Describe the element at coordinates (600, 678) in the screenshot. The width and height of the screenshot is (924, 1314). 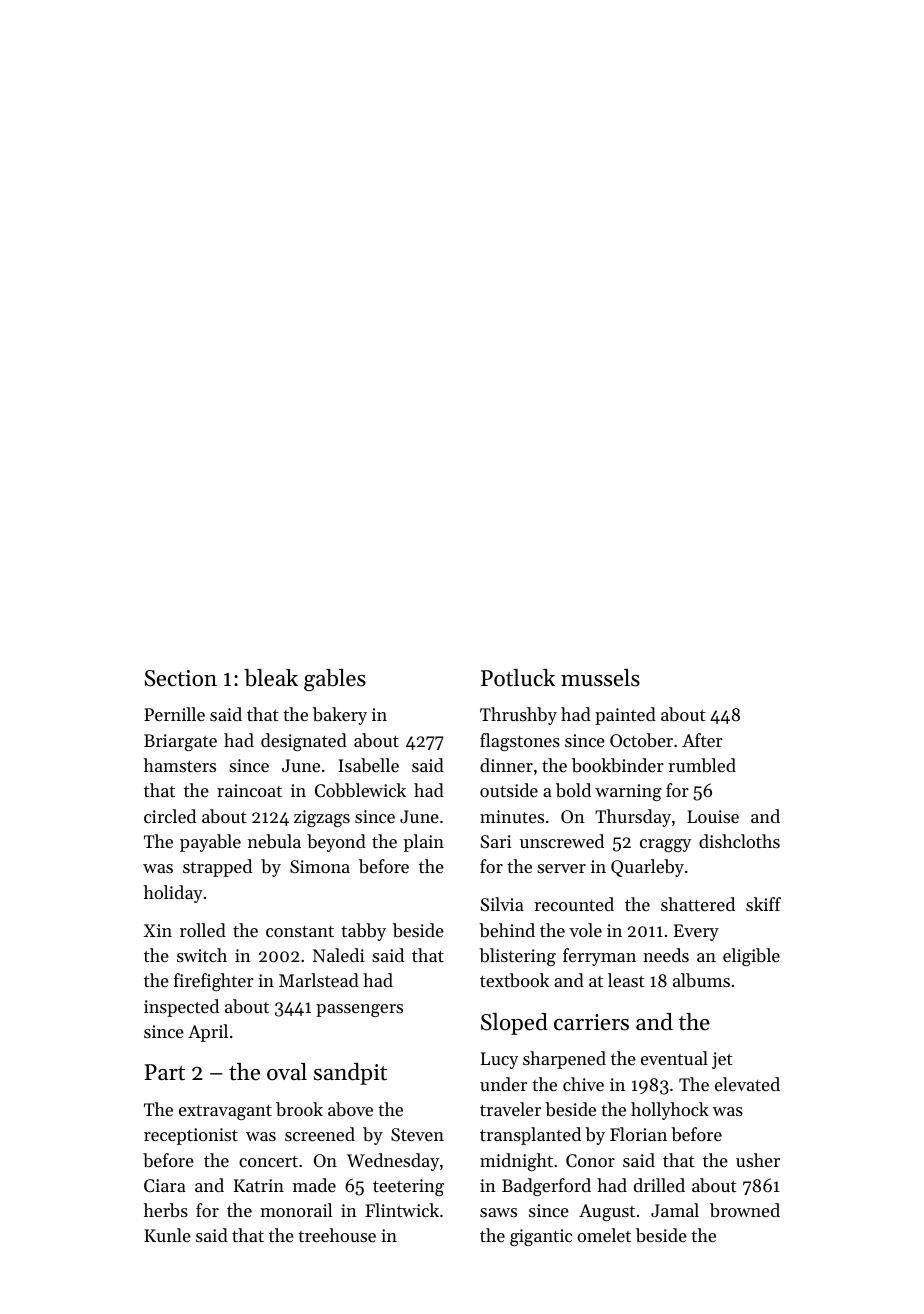
I see `mussels` at that location.
